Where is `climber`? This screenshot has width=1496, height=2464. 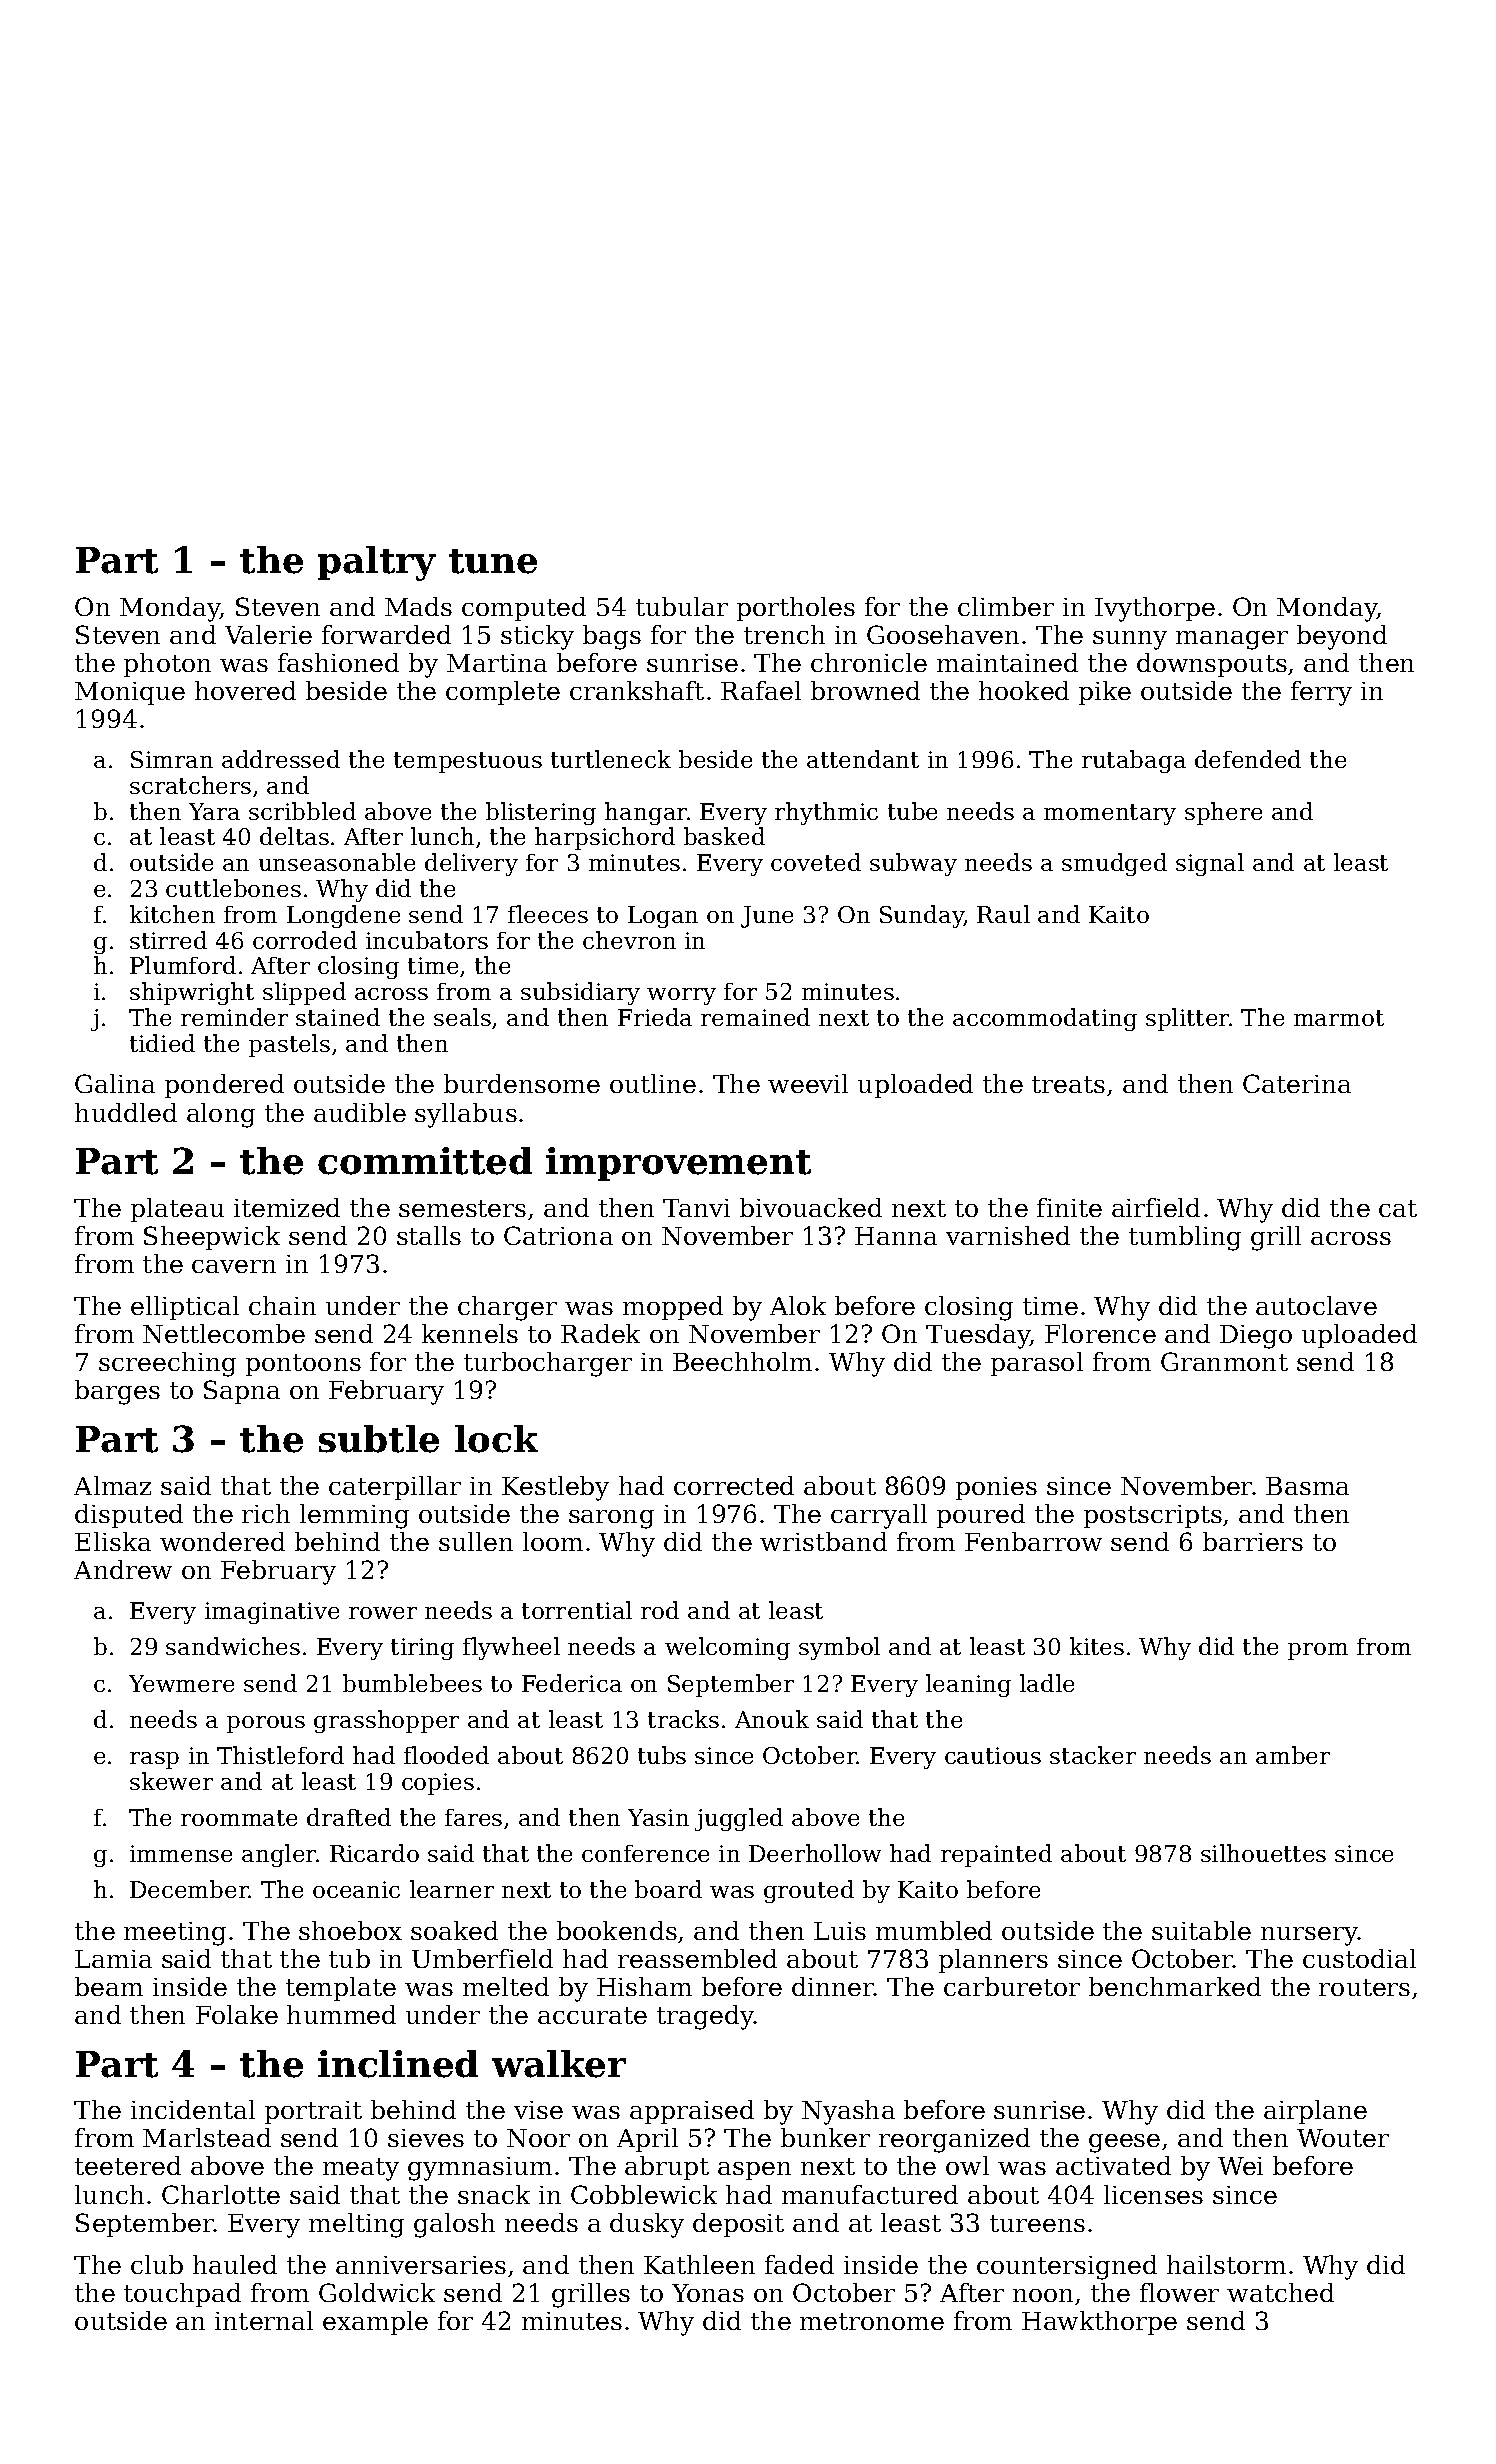
climber is located at coordinates (1006, 606).
